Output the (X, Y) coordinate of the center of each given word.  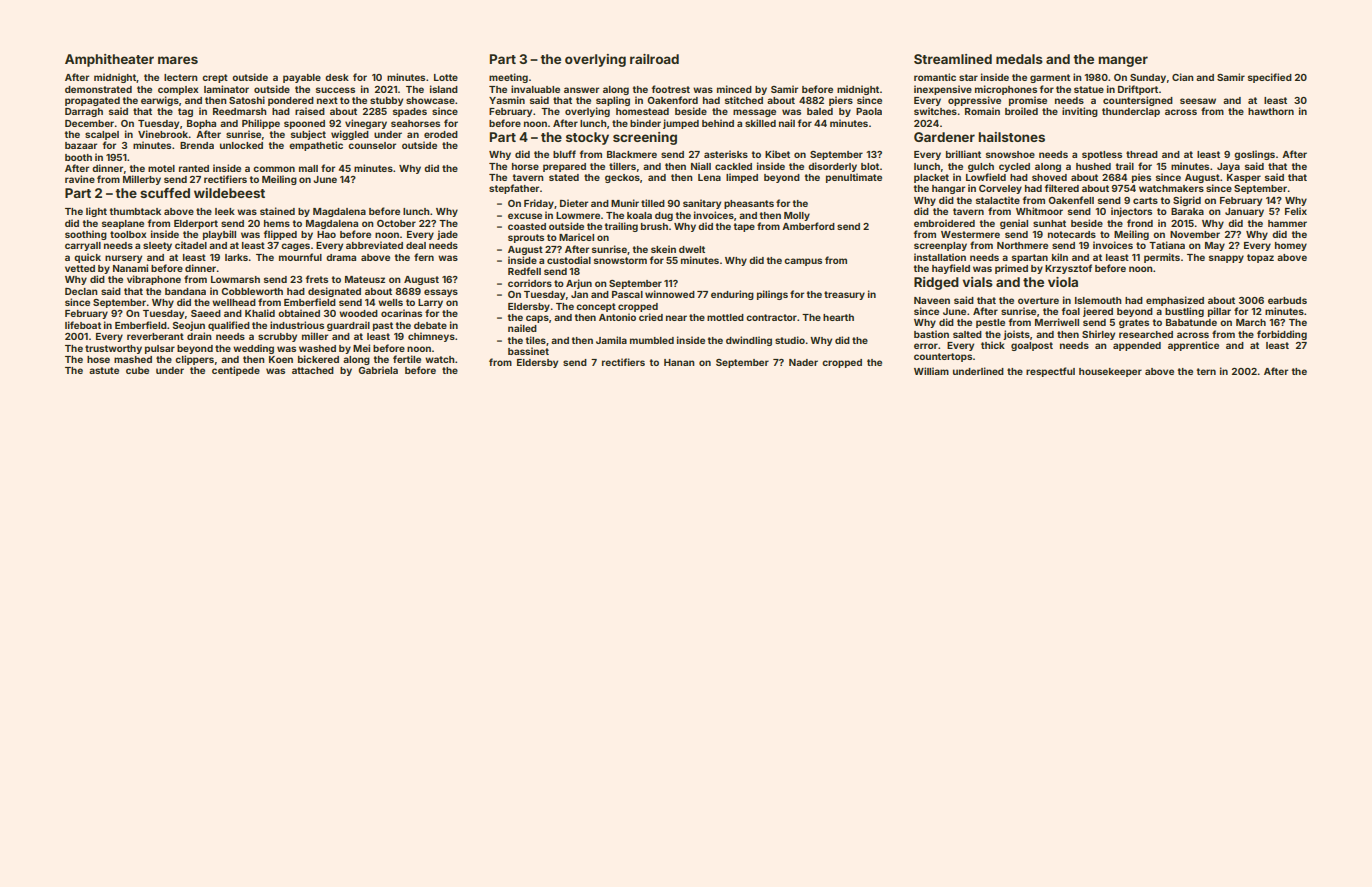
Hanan (679, 362)
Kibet (777, 154)
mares (178, 60)
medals (1019, 59)
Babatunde (1191, 322)
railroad (654, 59)
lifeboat (83, 325)
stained (277, 211)
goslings (1254, 155)
